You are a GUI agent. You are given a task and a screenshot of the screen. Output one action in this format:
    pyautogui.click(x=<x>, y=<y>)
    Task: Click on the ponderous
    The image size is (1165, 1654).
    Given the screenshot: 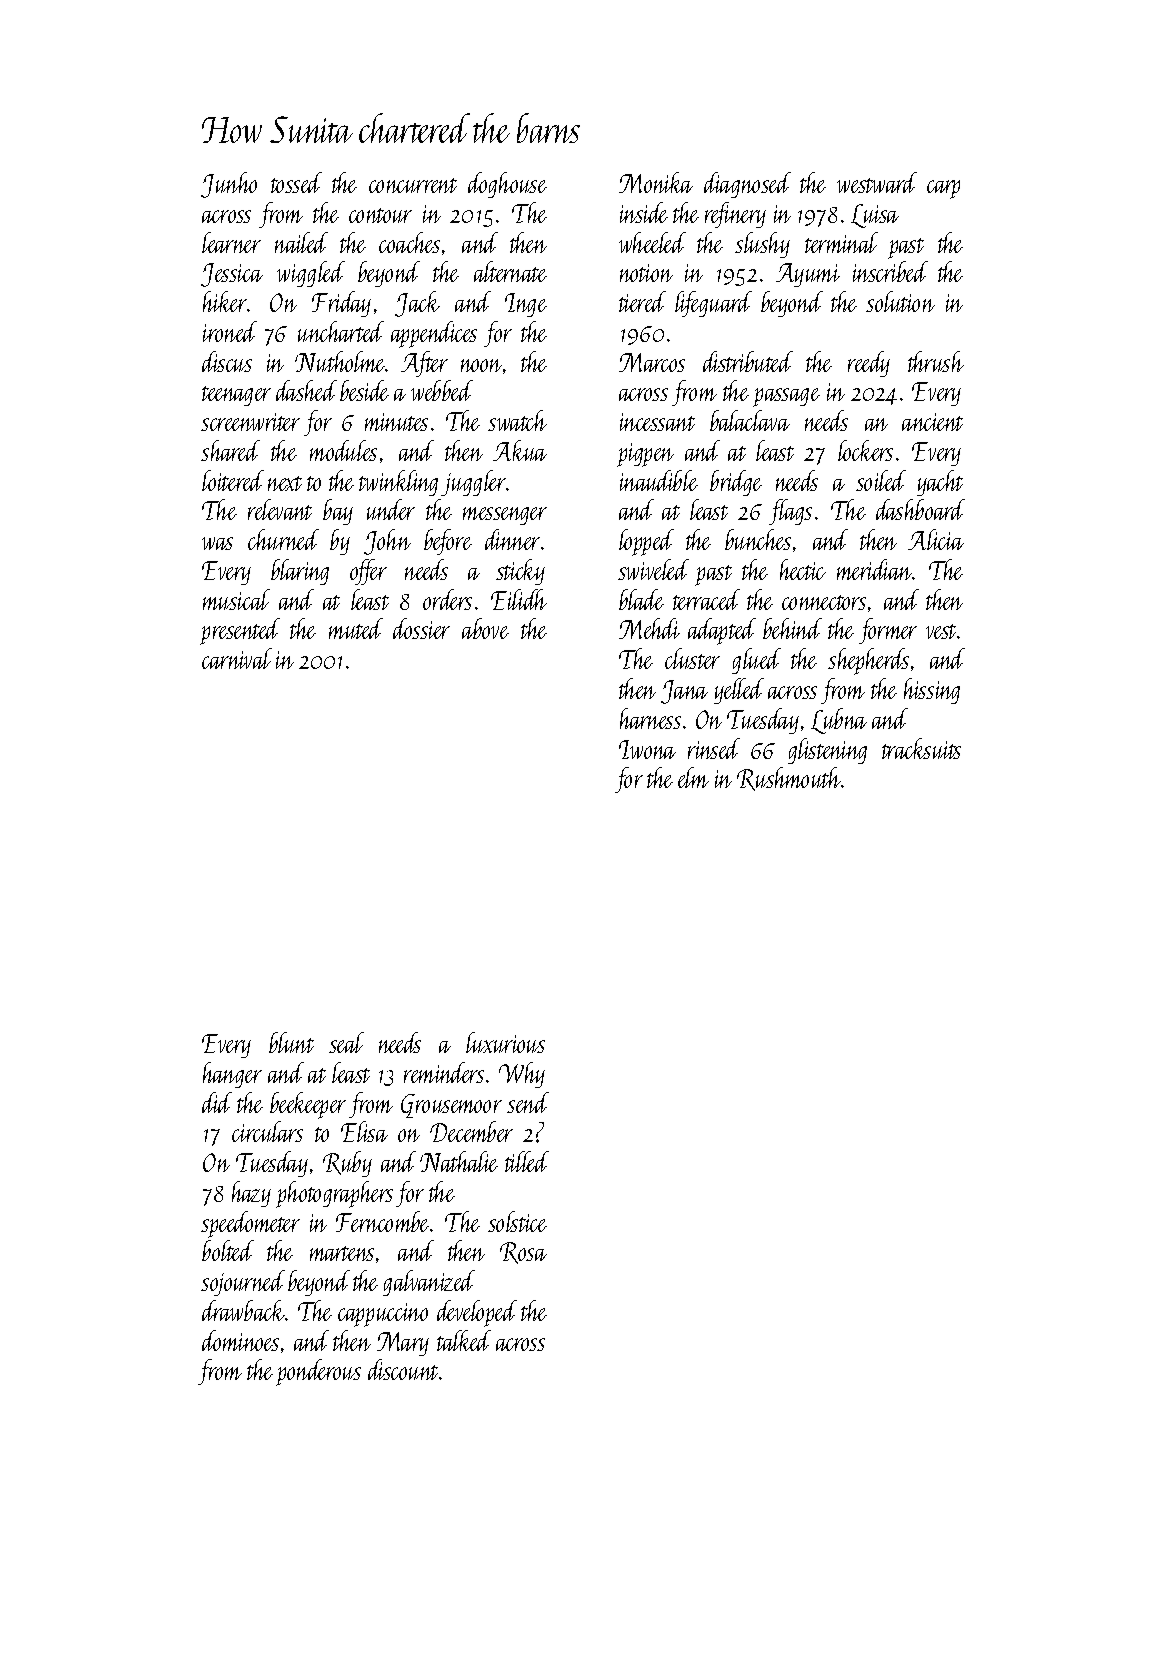 What is the action you would take?
    pyautogui.click(x=318, y=1372)
